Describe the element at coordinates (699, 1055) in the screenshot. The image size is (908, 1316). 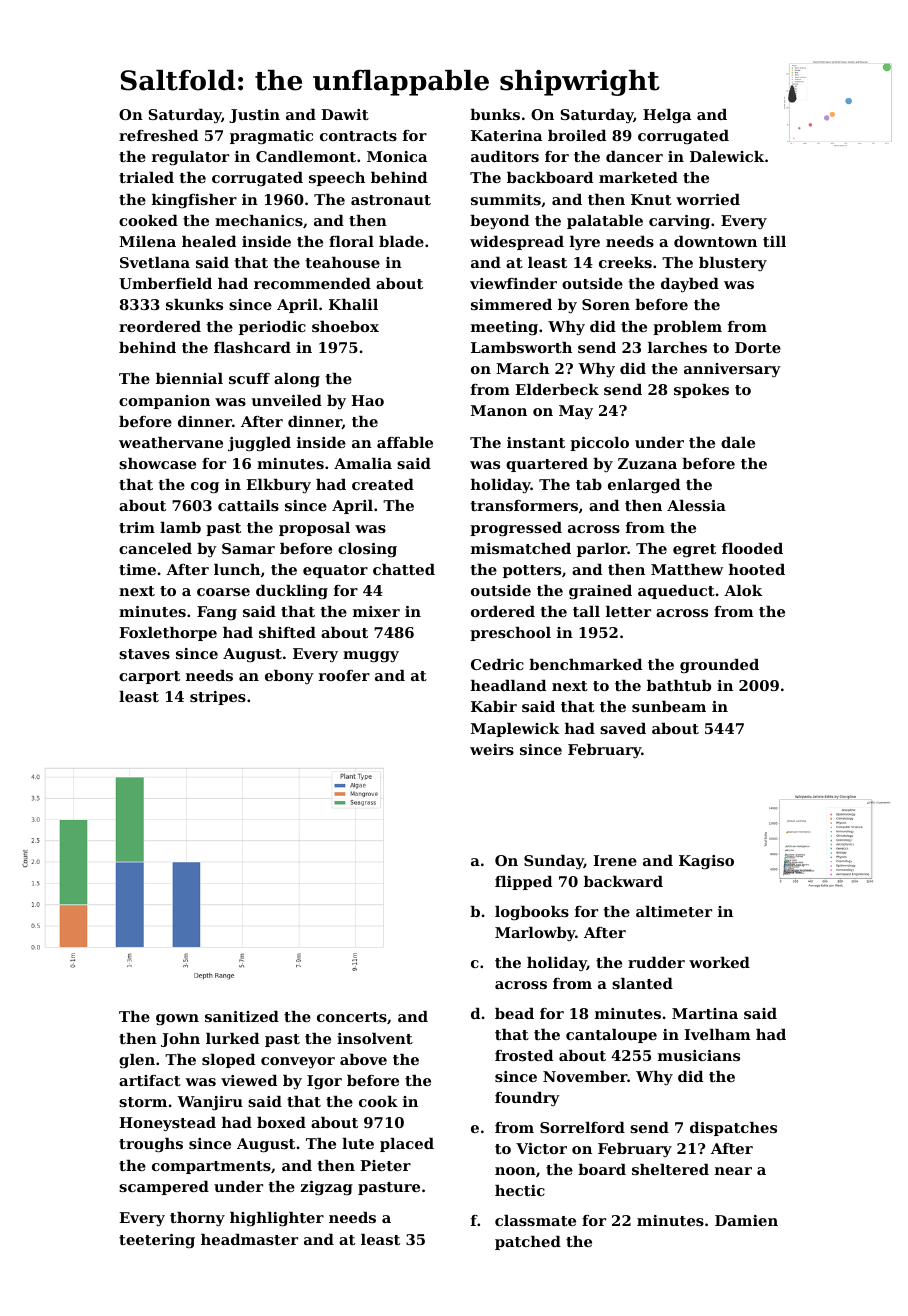
I see `musicians` at that location.
